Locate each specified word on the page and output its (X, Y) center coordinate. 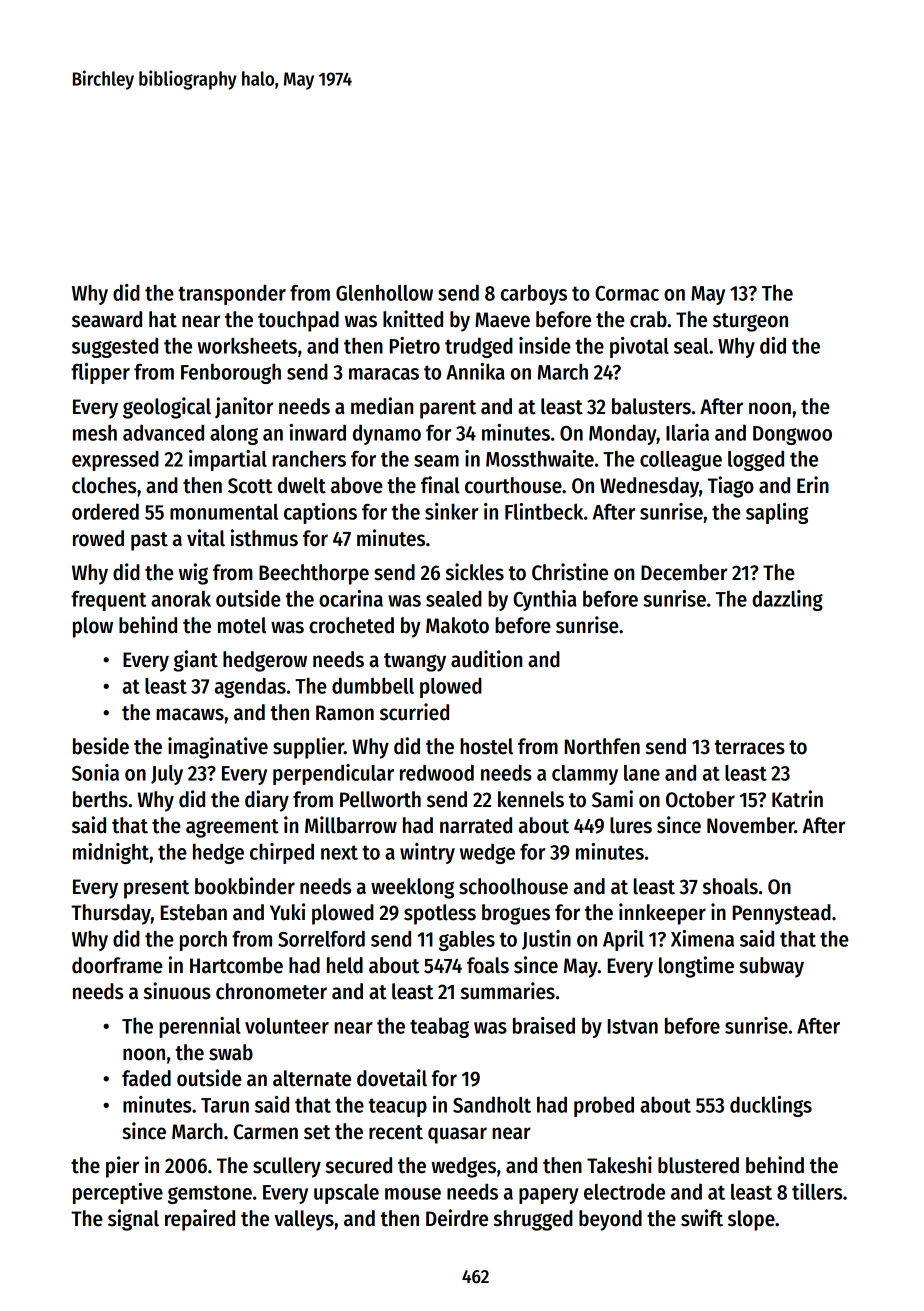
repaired (200, 1220)
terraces (750, 747)
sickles (475, 572)
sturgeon (750, 322)
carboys (534, 295)
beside (101, 746)
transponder (232, 294)
